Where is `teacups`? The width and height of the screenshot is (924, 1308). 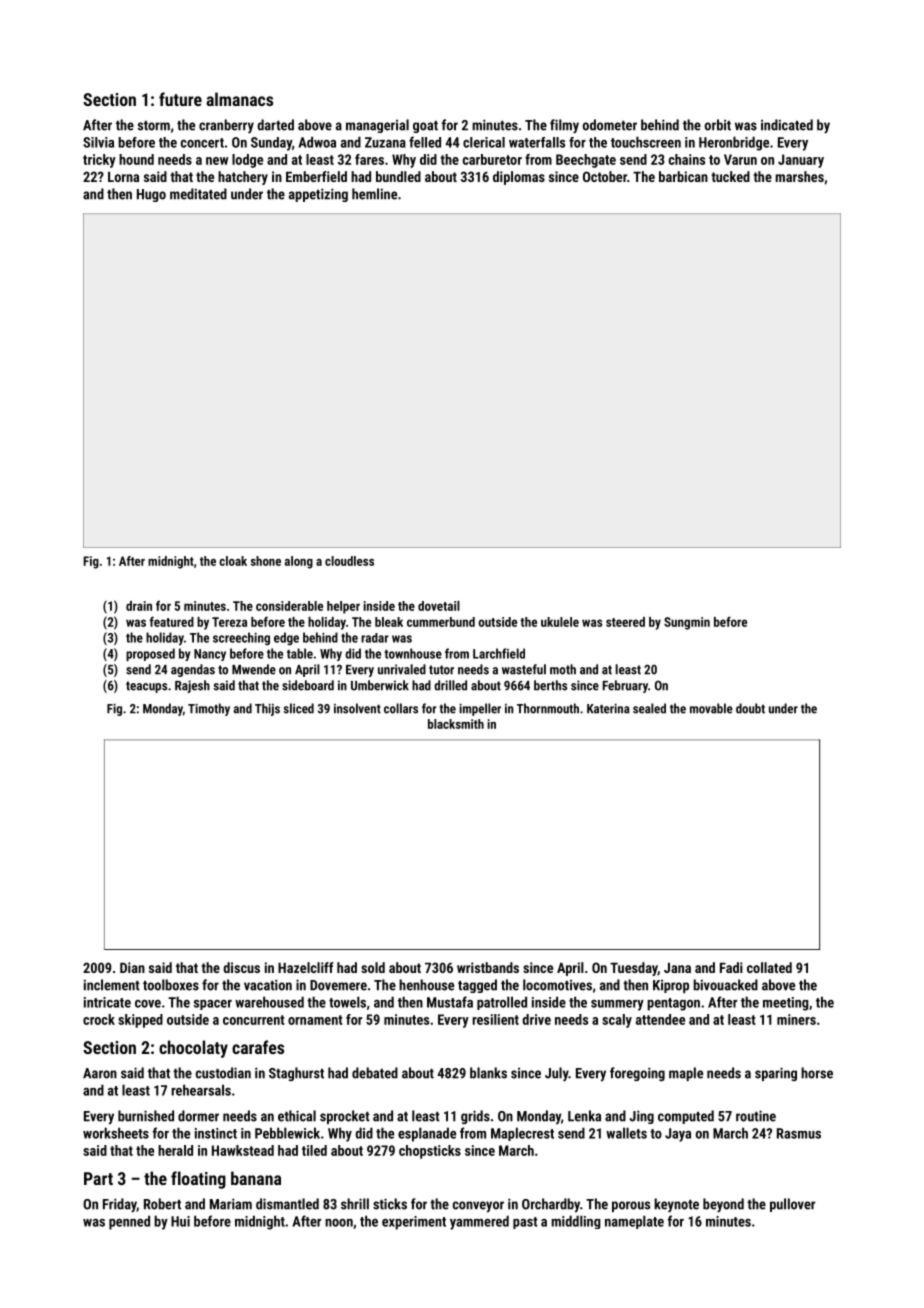 teacups is located at coordinates (146, 687).
